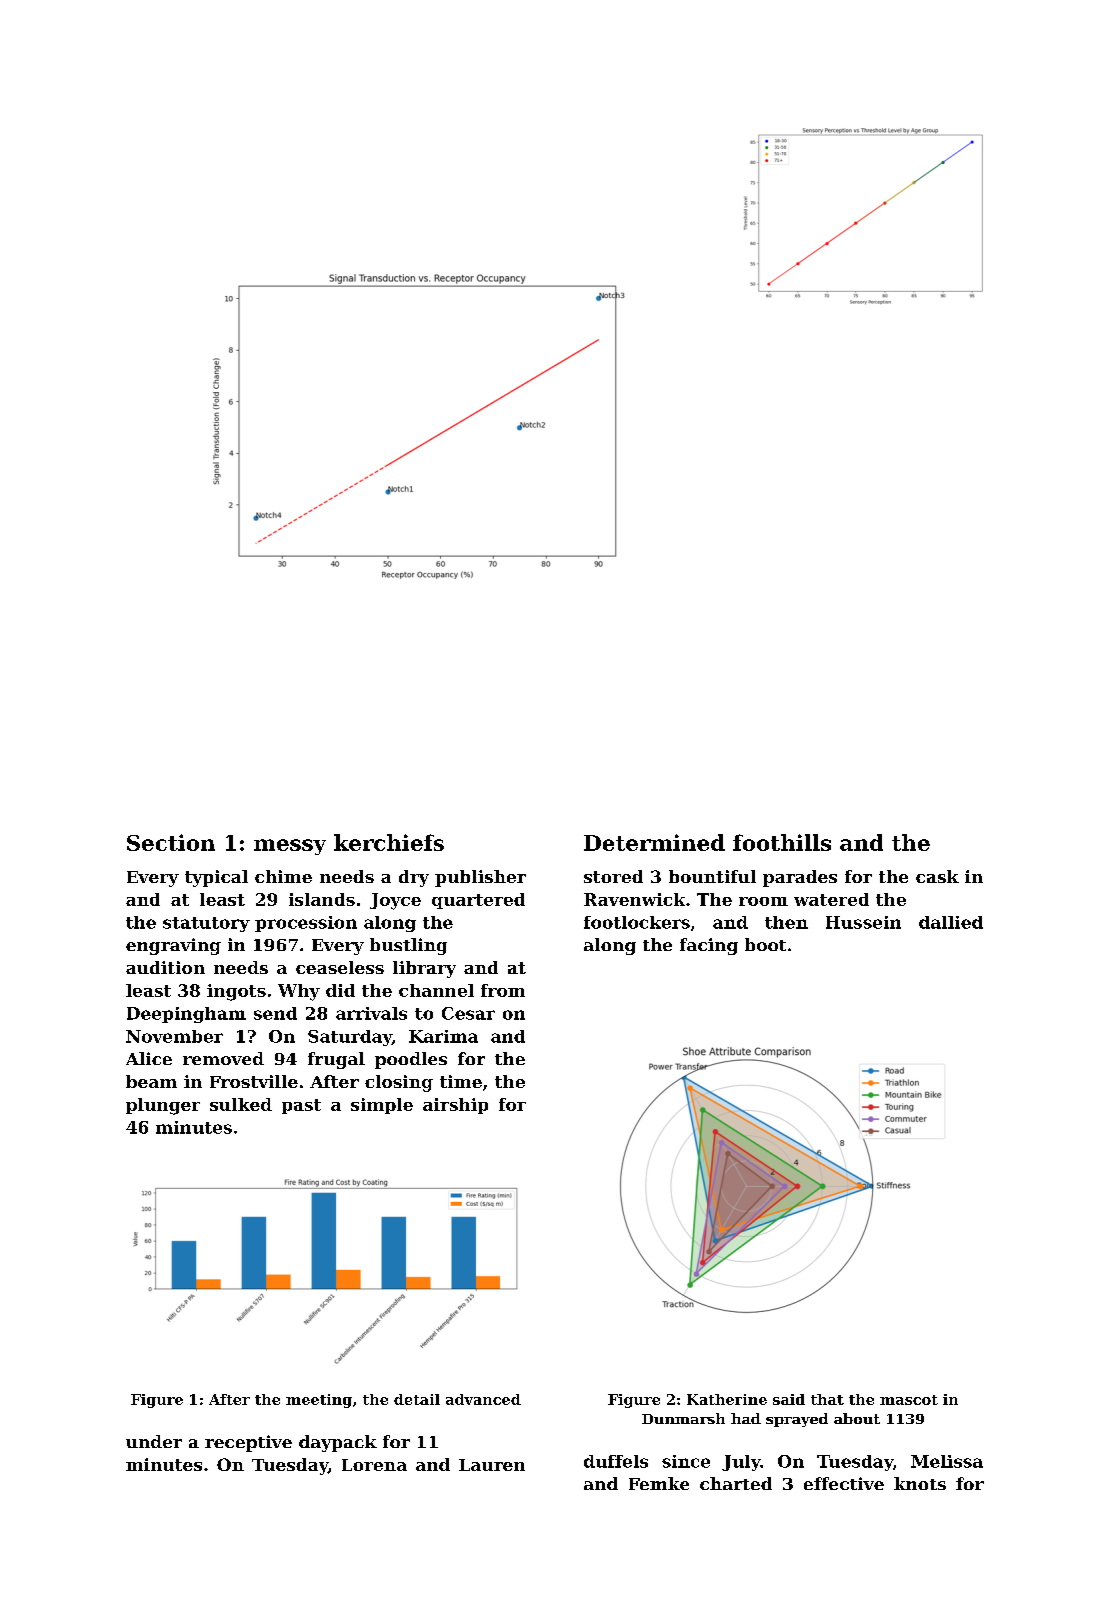  What do you see at coordinates (301, 1106) in the image?
I see `past` at bounding box center [301, 1106].
